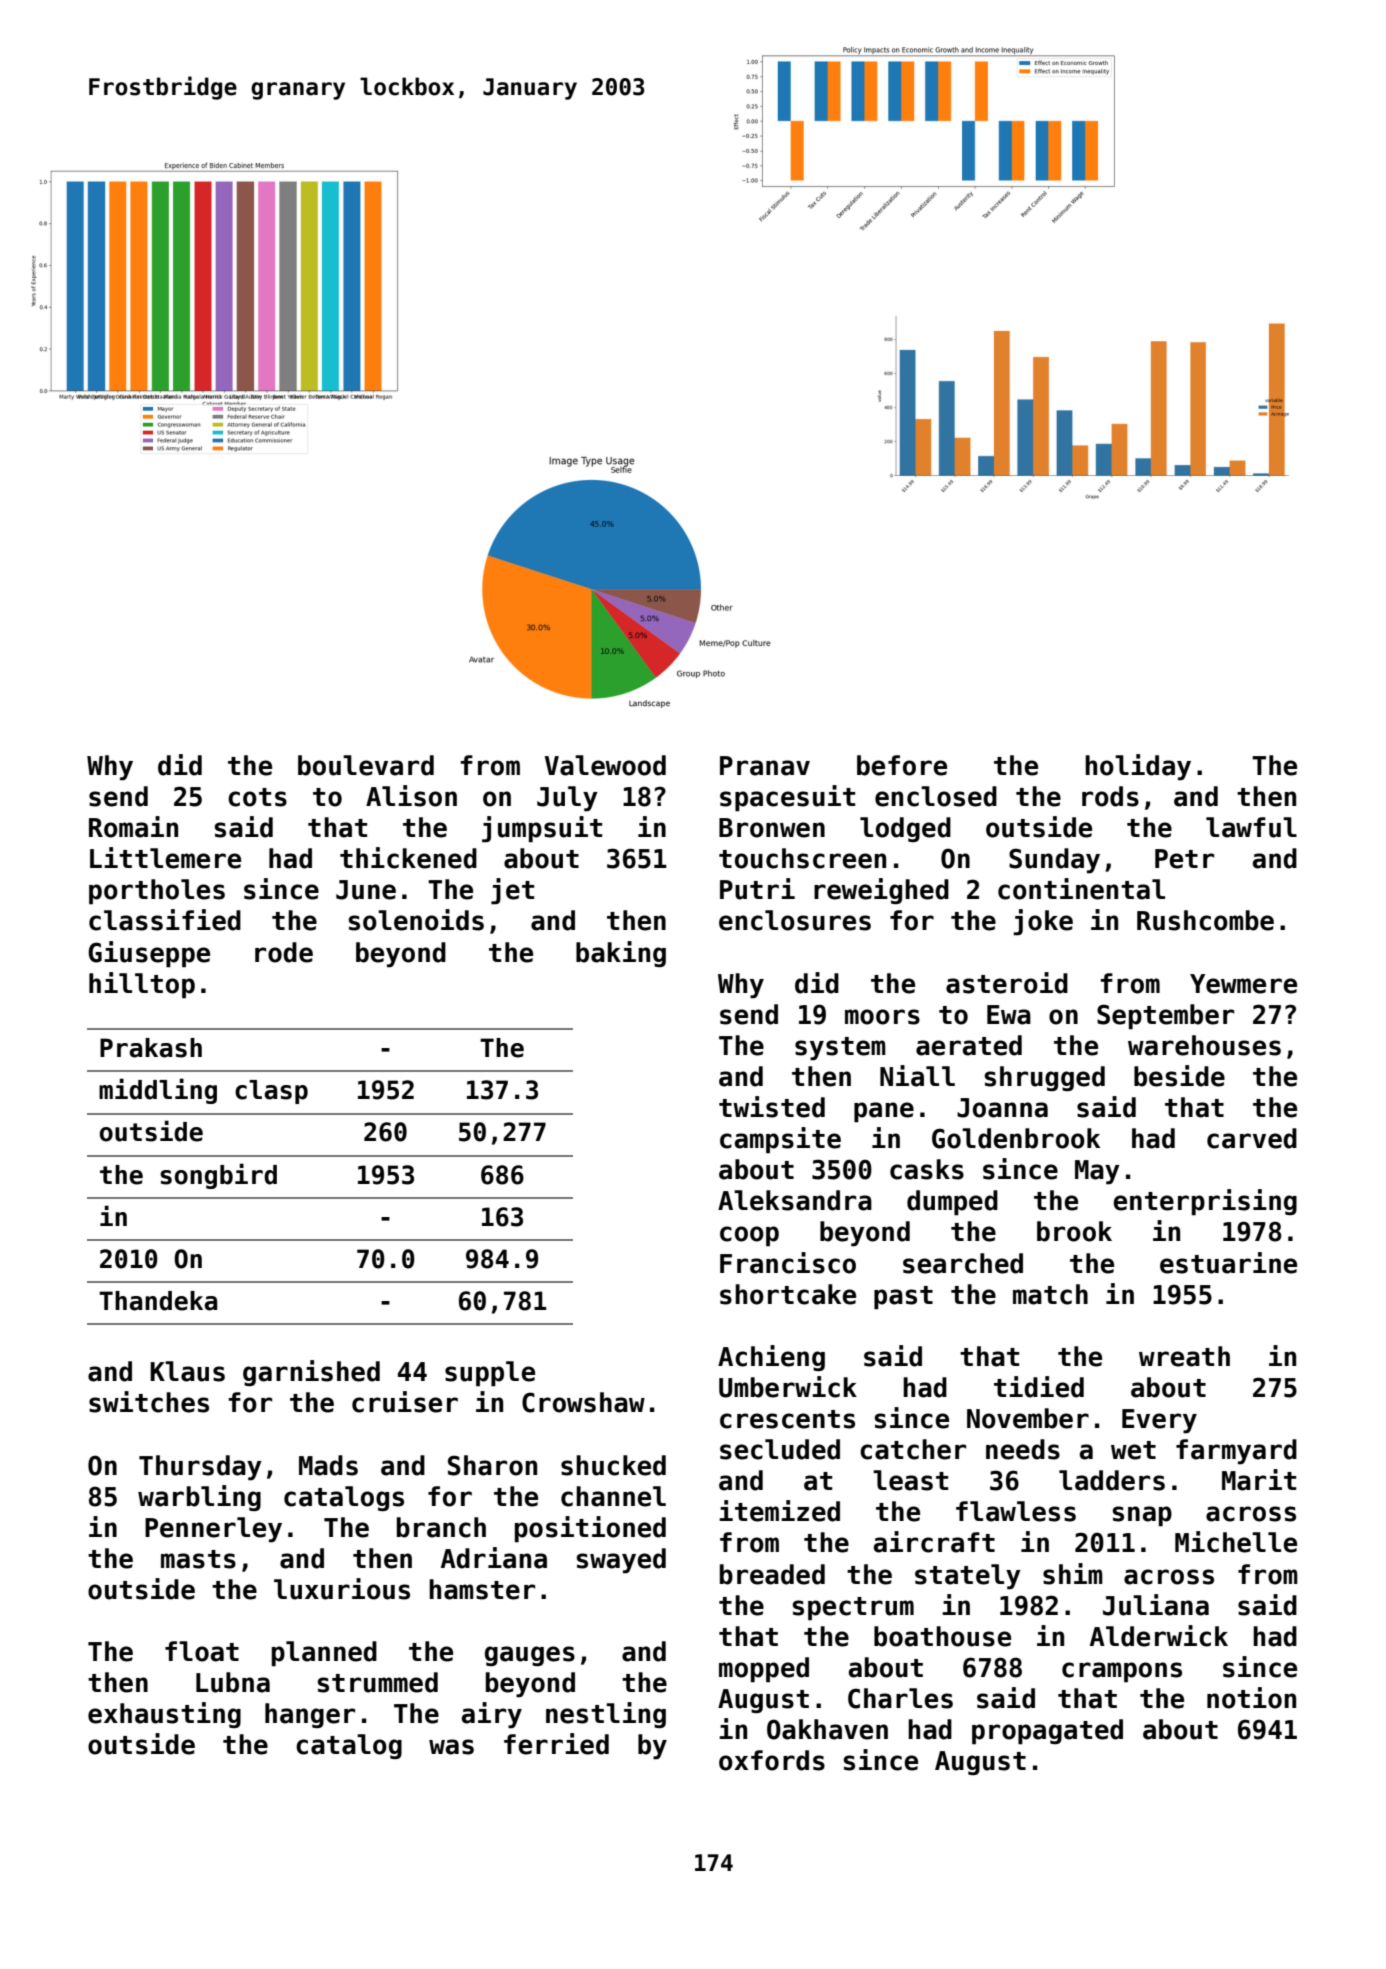 Image resolution: width=1386 pixels, height=1969 pixels. I want to click on notion, so click(1251, 1698).
